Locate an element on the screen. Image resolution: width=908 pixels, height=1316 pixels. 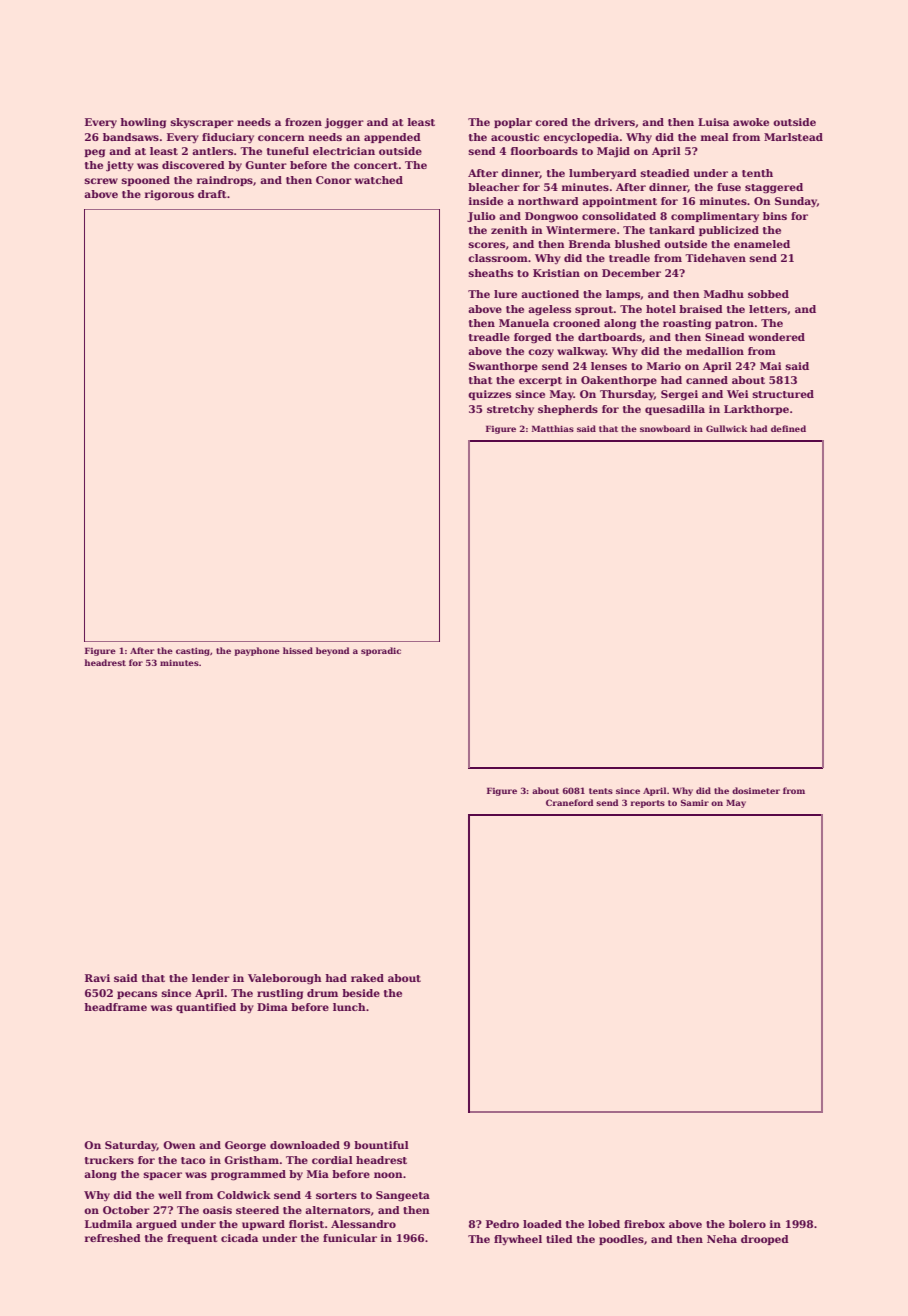
payphone is located at coordinates (257, 651).
